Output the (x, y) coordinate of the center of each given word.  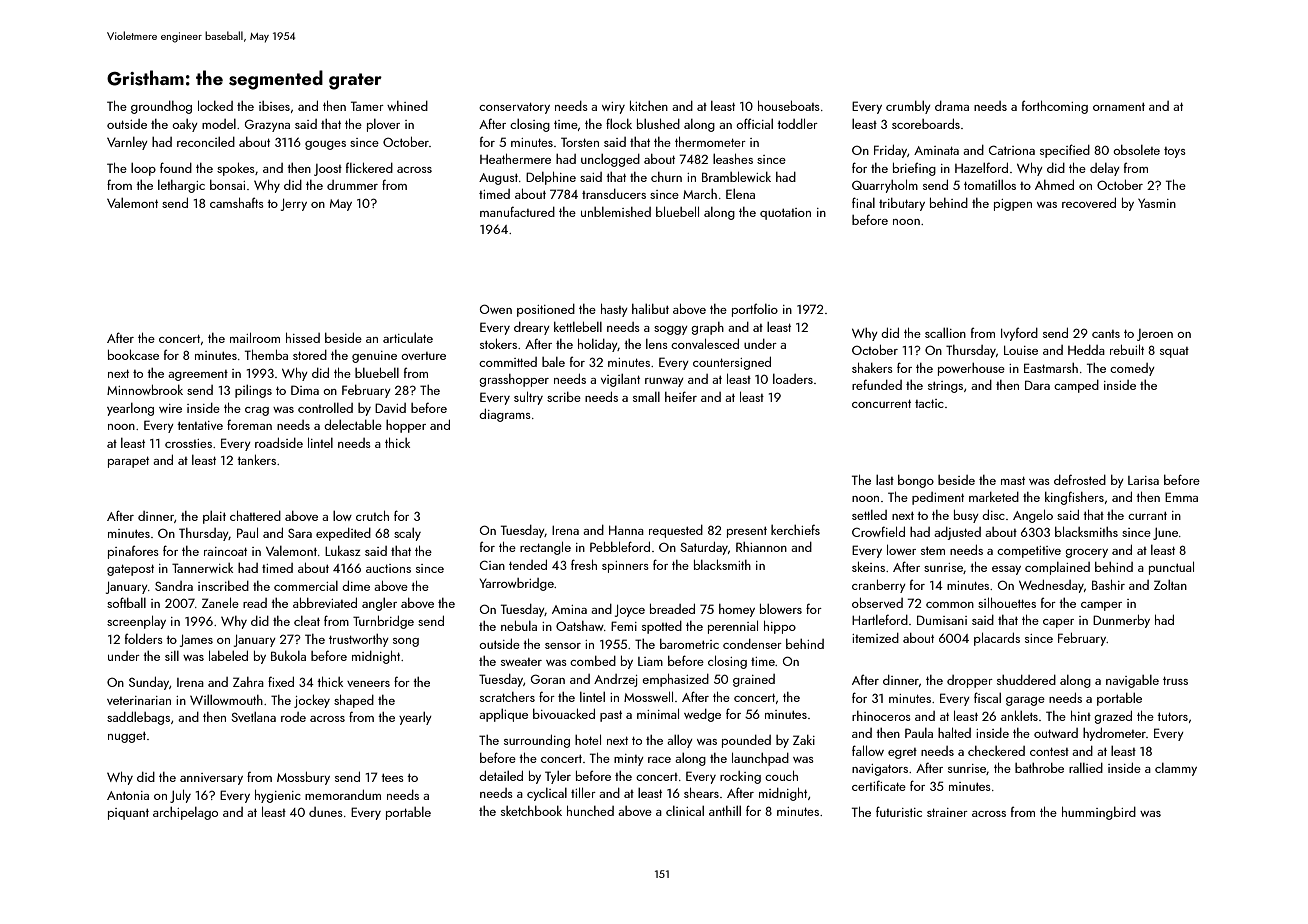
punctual (1171, 568)
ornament (1119, 107)
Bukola (288, 656)
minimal (658, 713)
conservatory (514, 108)
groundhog (161, 107)
